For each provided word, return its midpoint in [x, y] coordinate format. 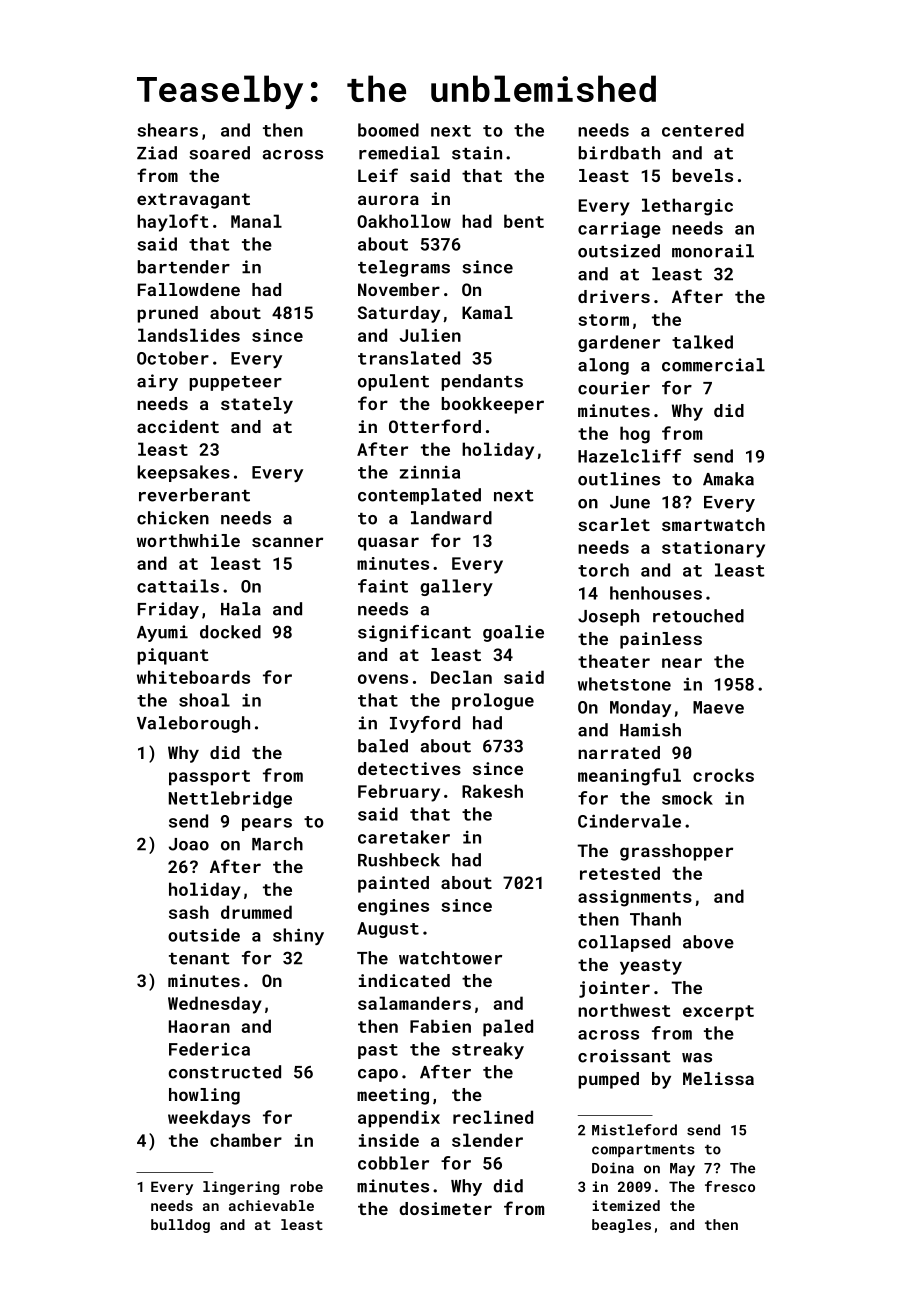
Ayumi [162, 633]
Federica [209, 1049]
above [708, 942]
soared [219, 153]
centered [703, 130]
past [378, 1051]
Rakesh [492, 791]
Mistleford [634, 1130]
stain [477, 153]
